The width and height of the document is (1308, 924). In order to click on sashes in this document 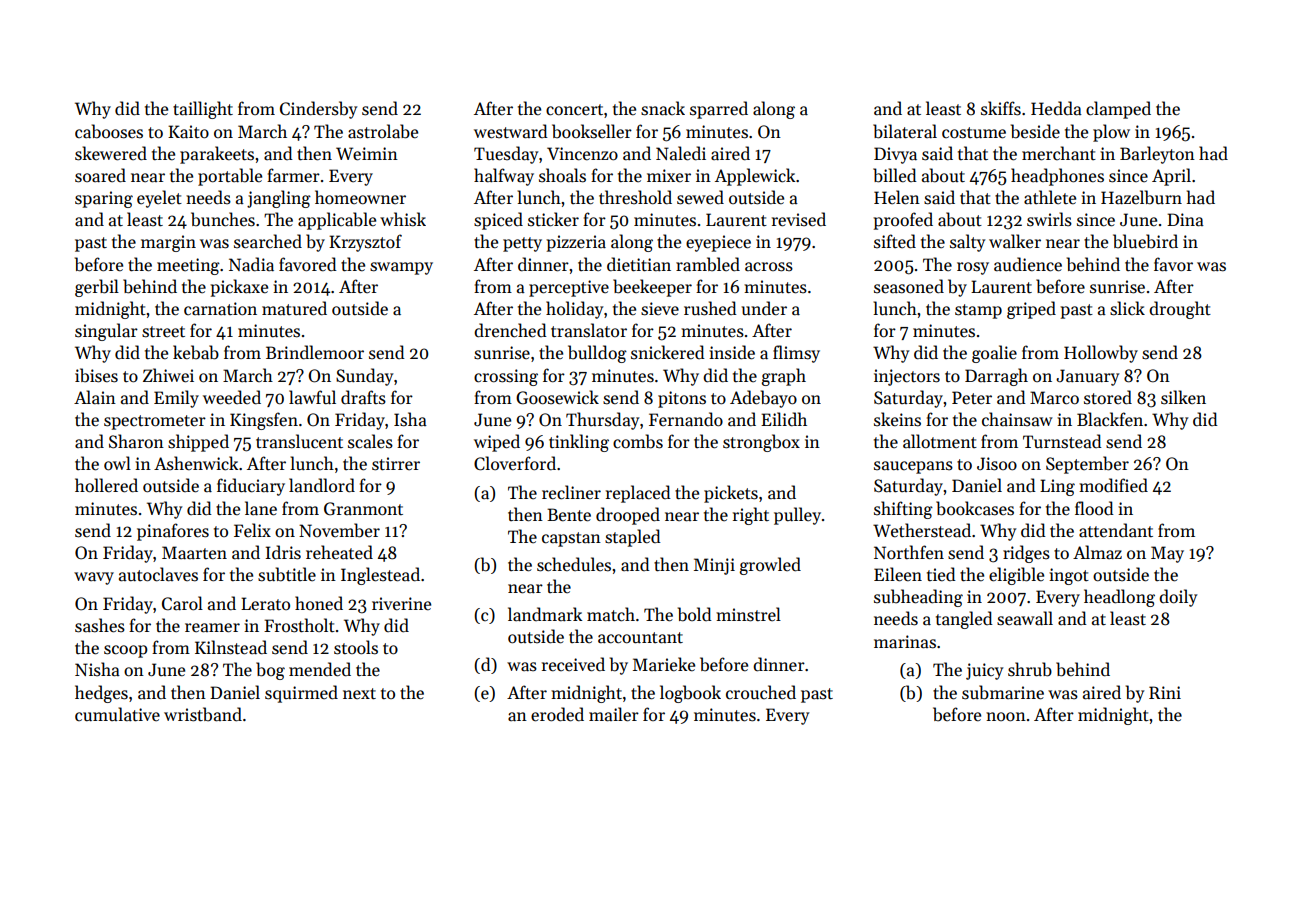, I will do `click(100, 625)`.
